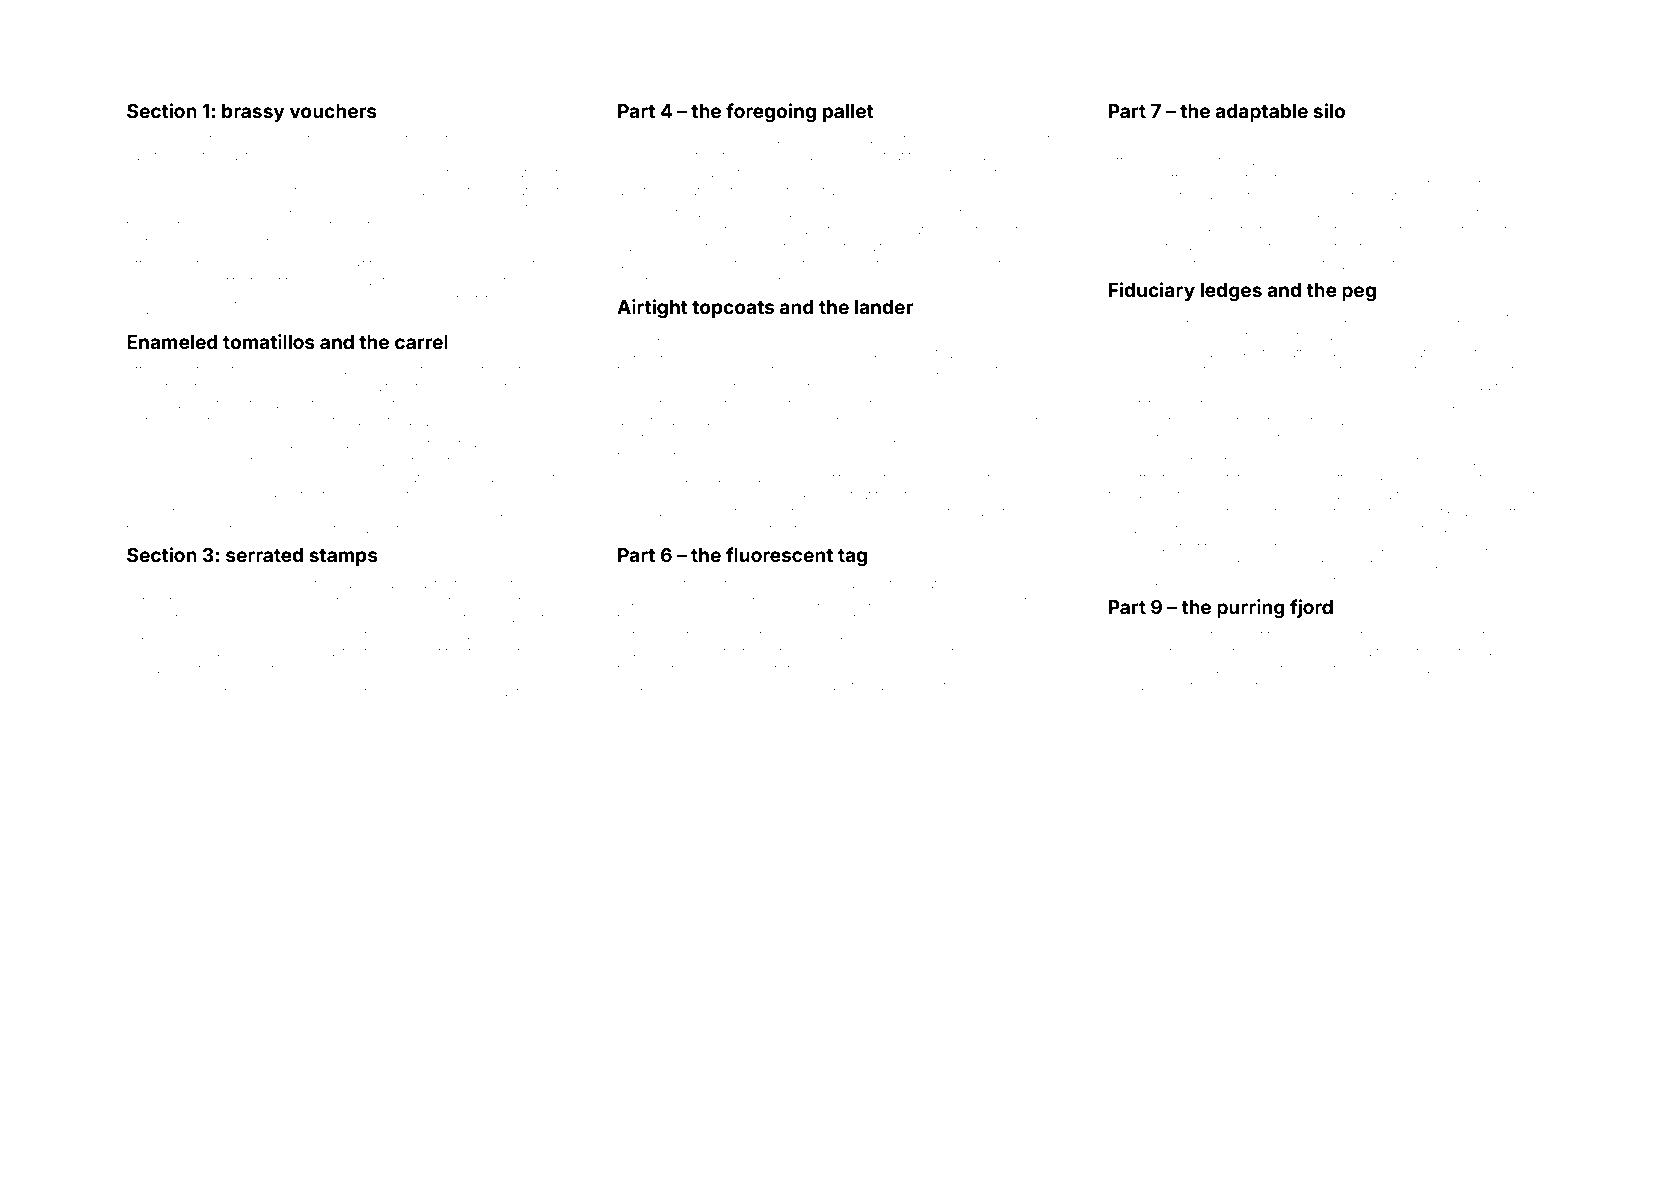 This screenshot has height=1182, width=1671. Describe the element at coordinates (734, 495) in the screenshot. I see `Wheatcombe` at that location.
